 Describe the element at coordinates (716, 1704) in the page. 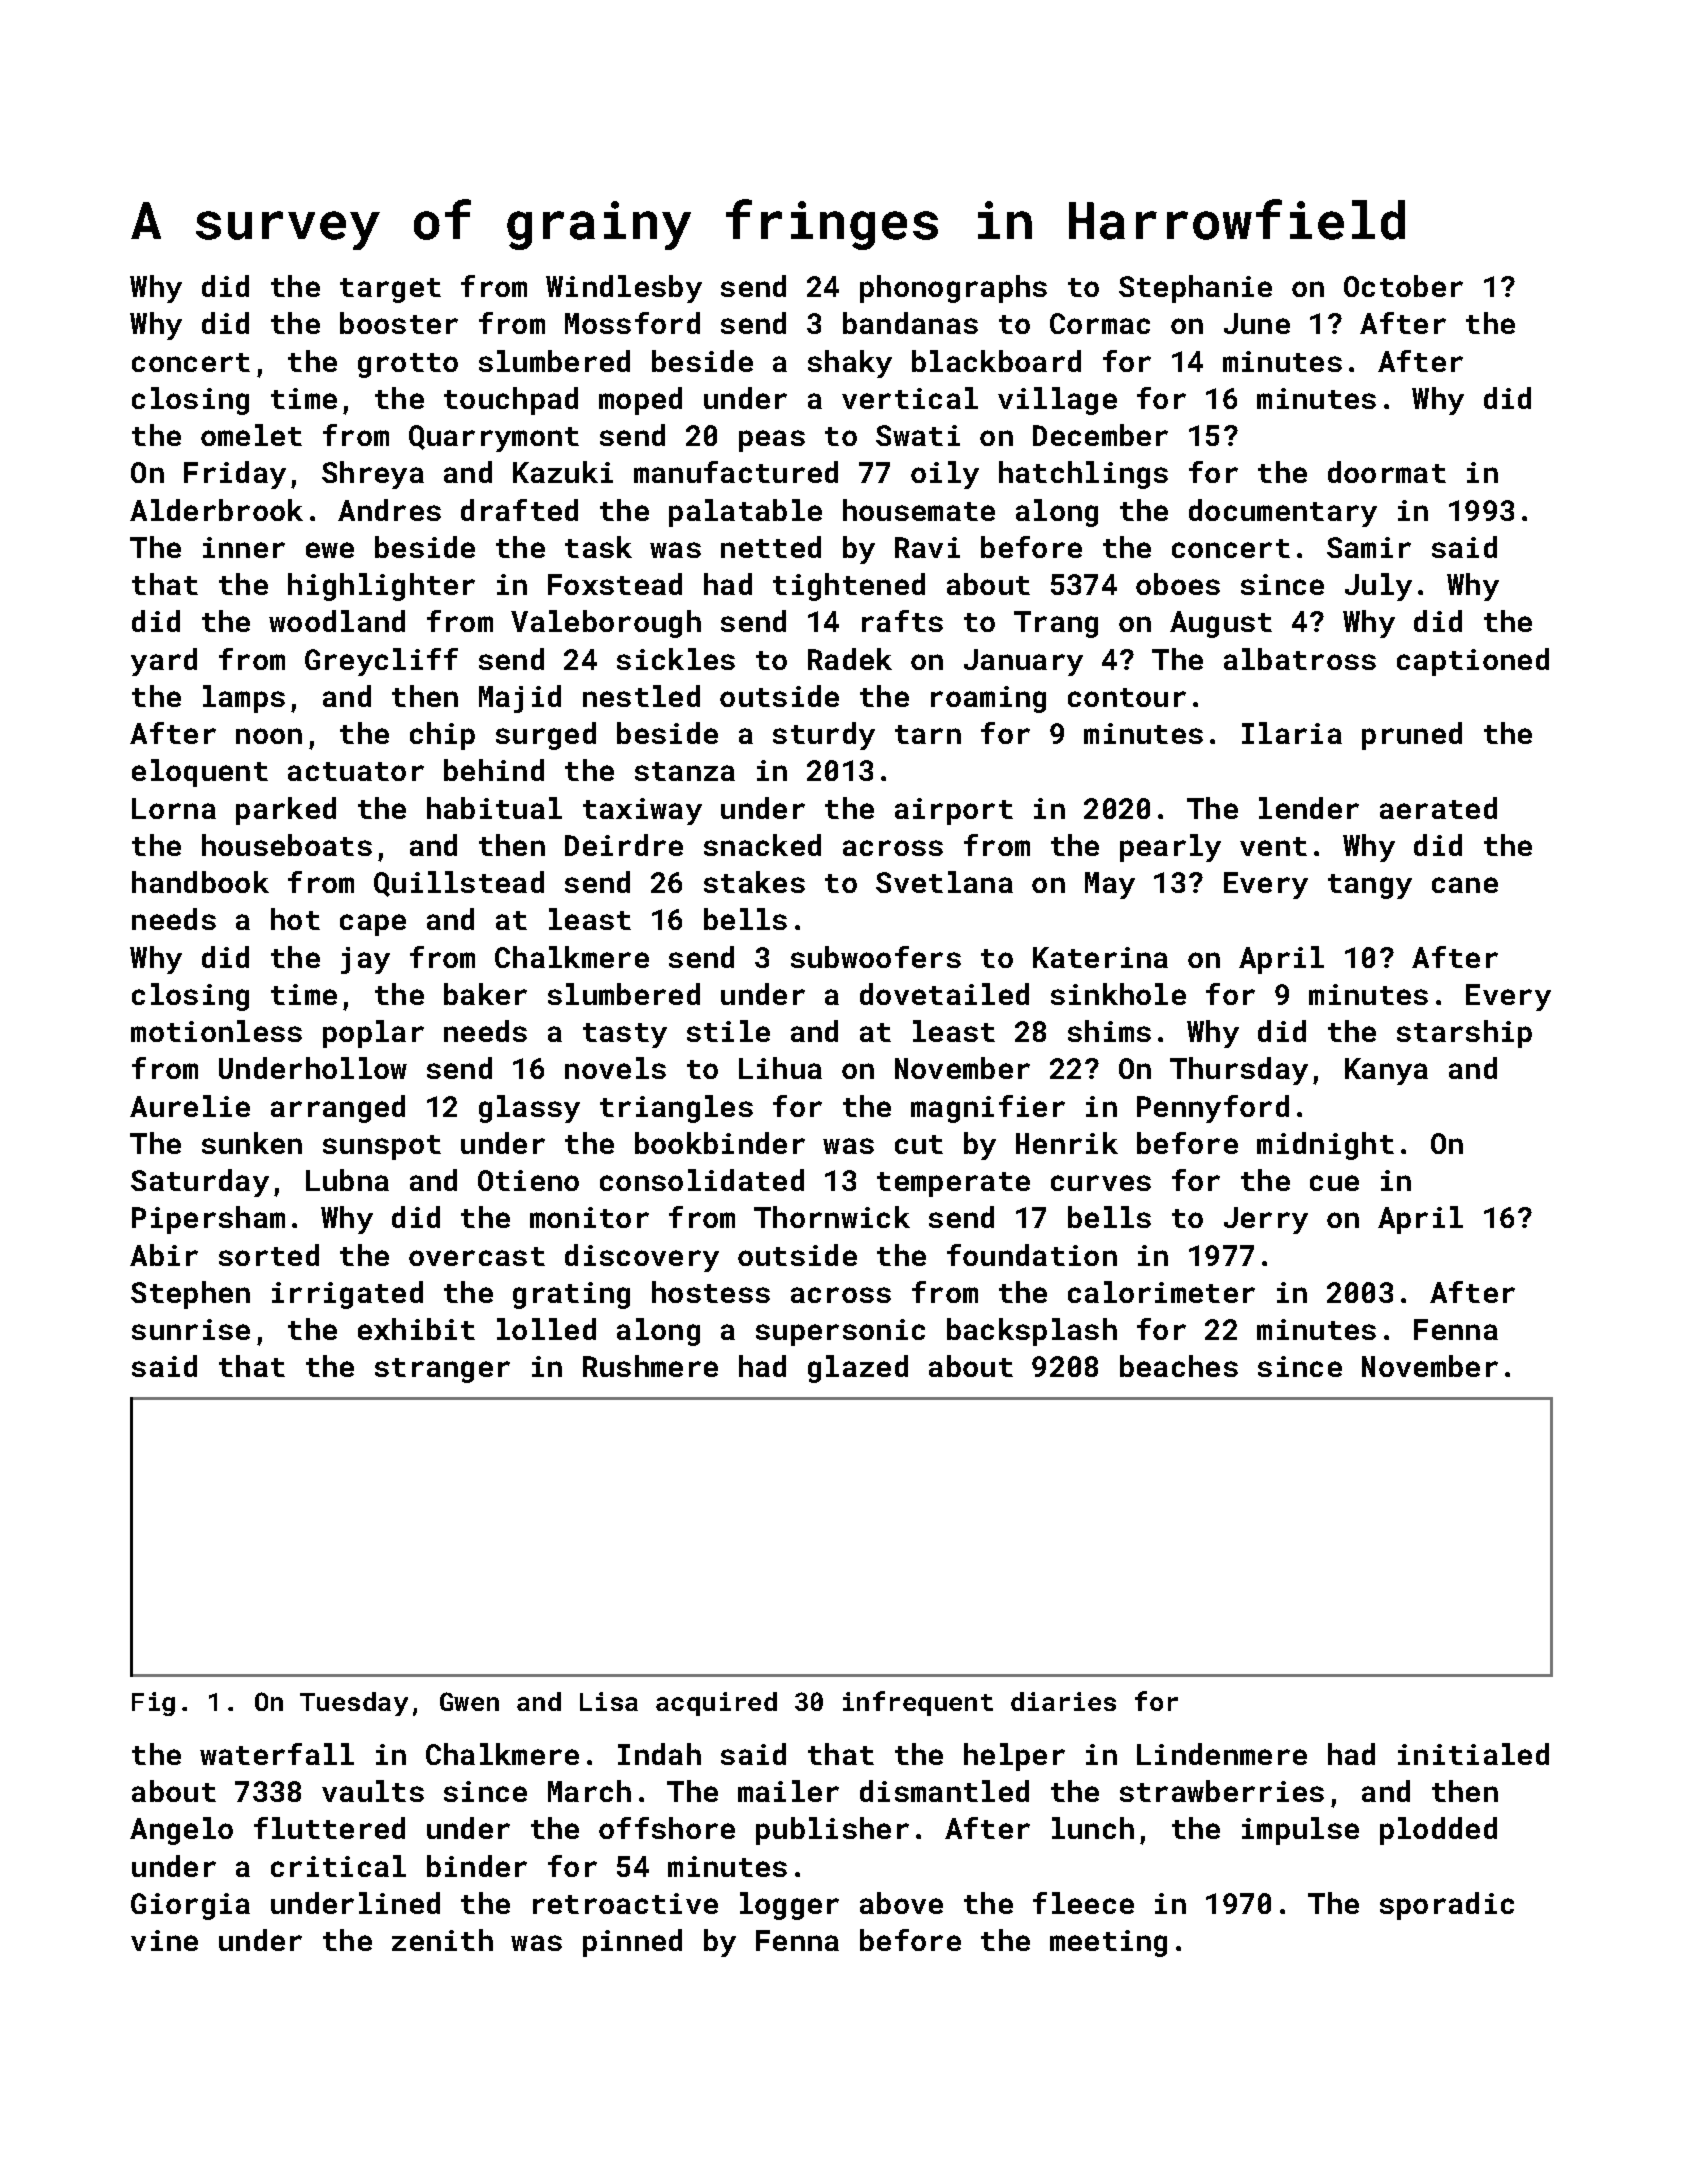

I see `acquired` at that location.
